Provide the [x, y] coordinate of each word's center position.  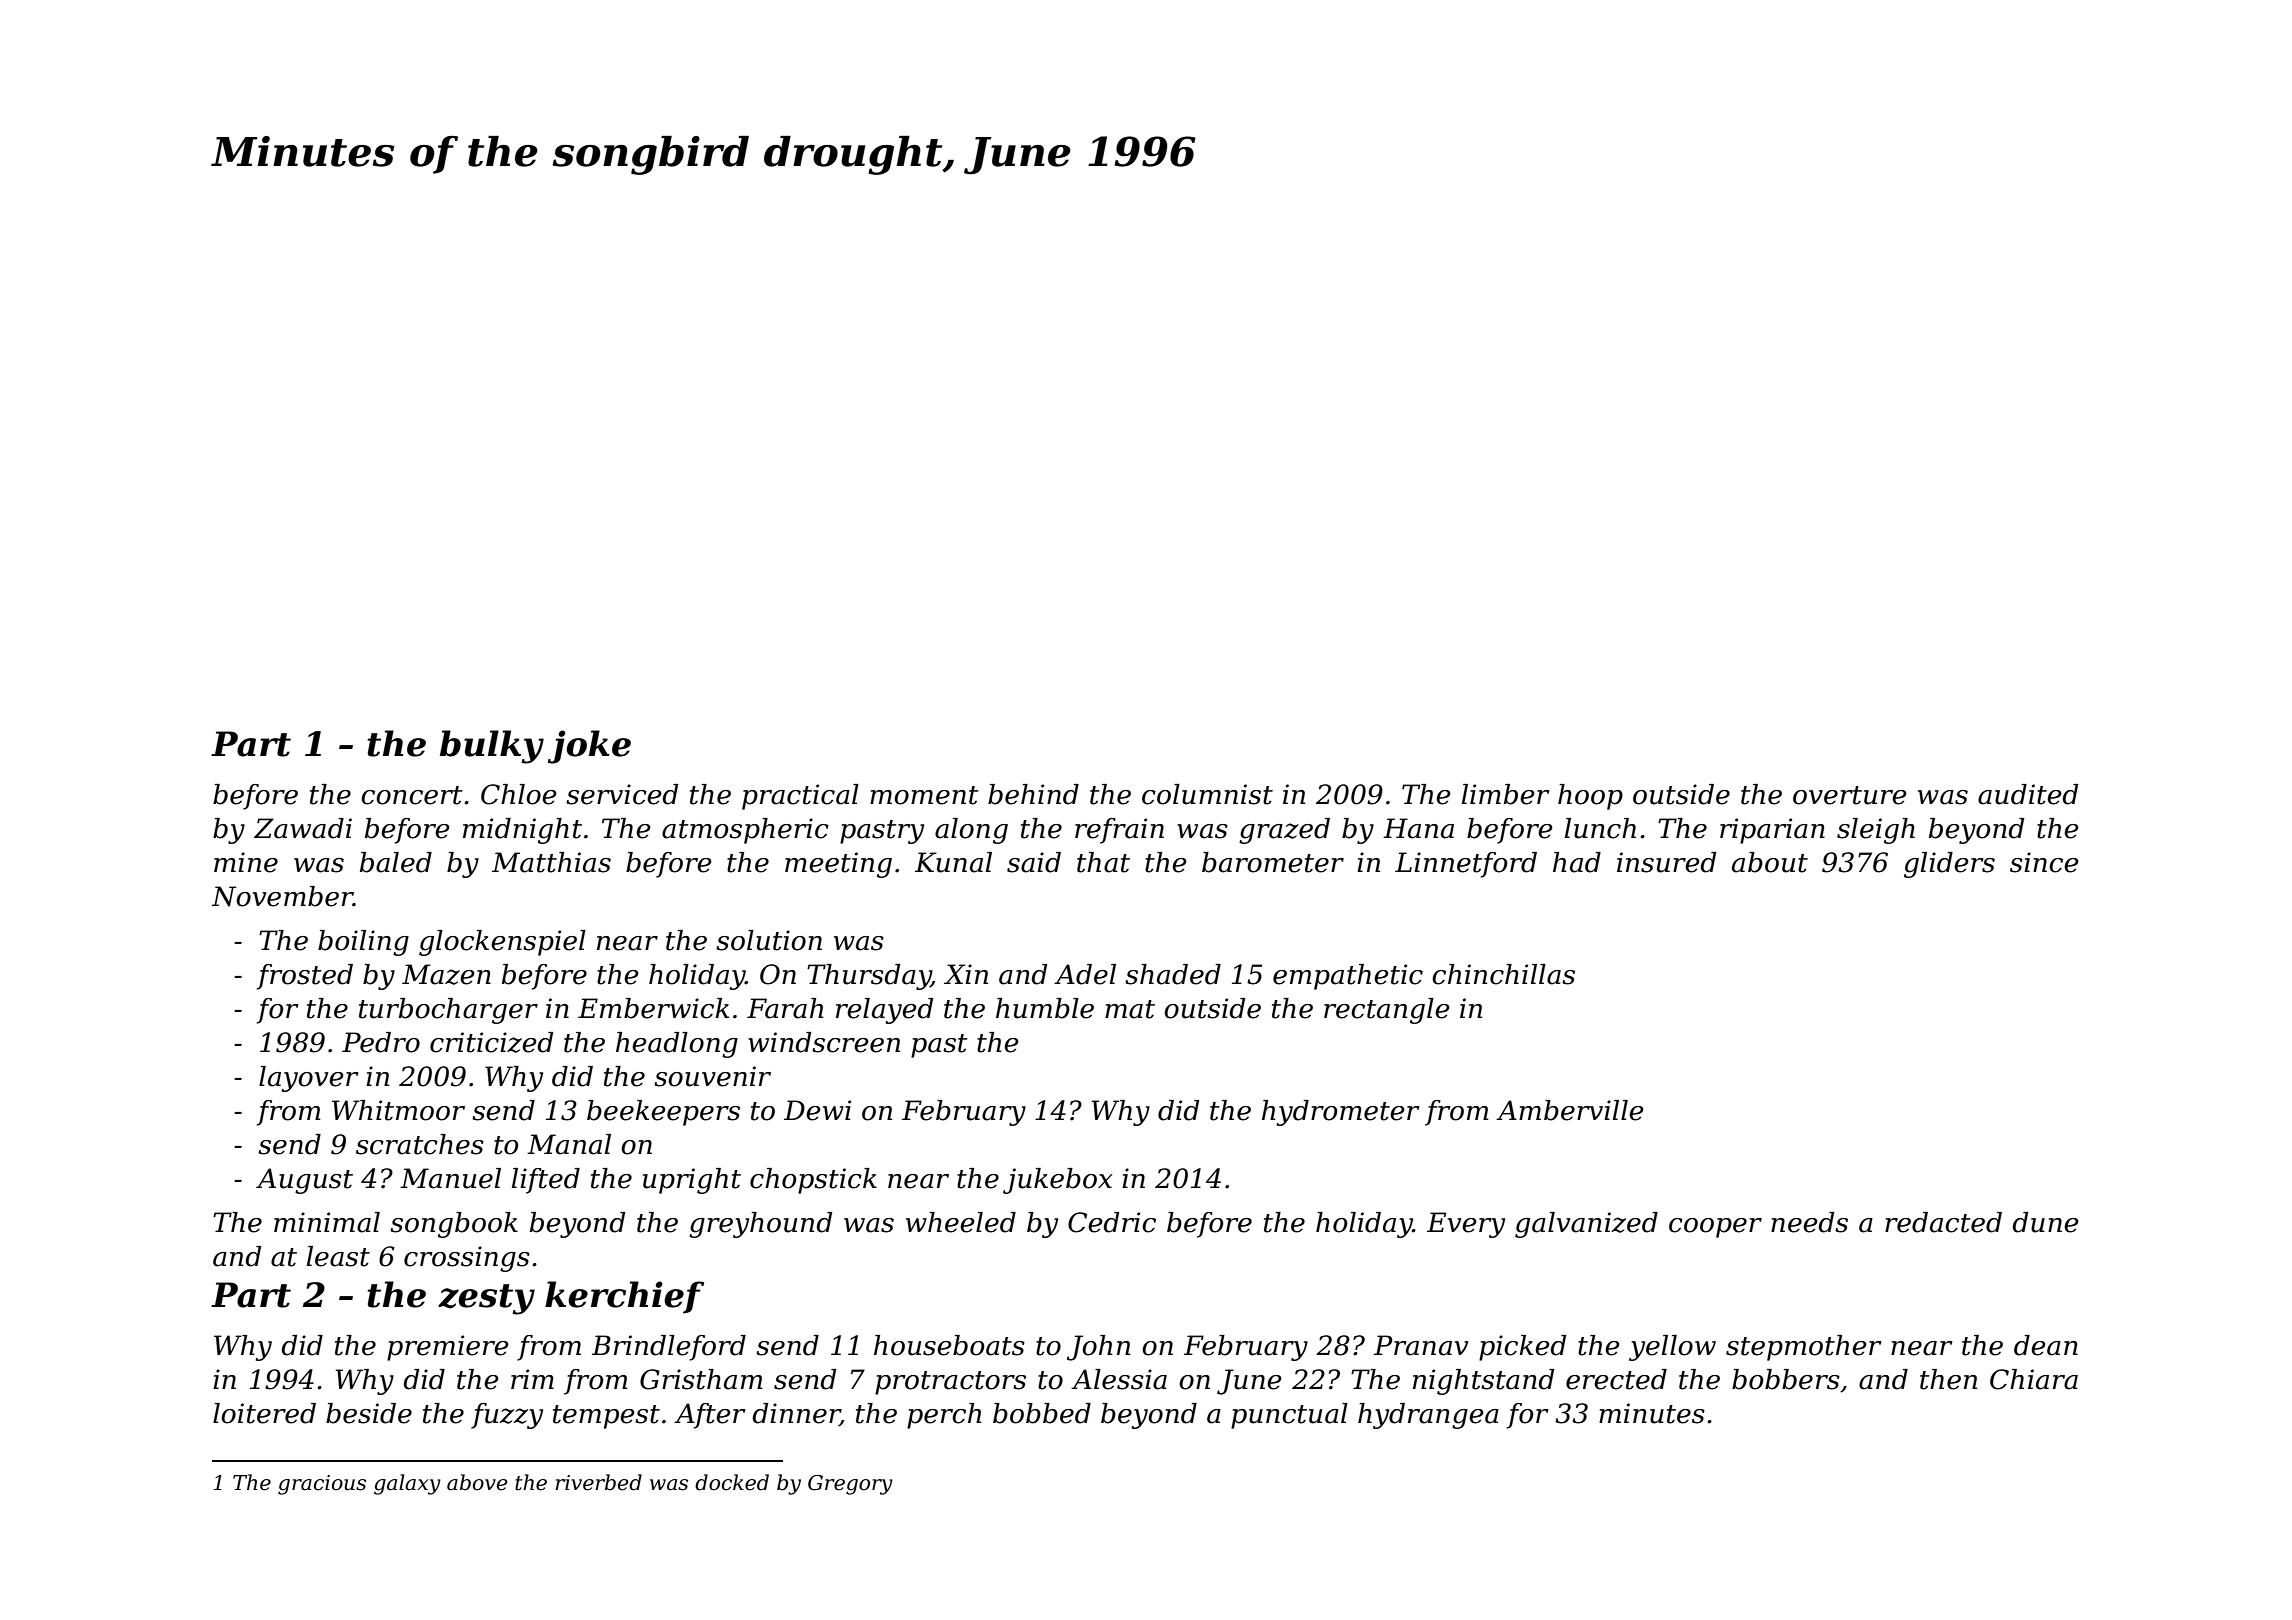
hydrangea [1428, 1416]
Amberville [1570, 1110]
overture [1850, 795]
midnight [522, 831]
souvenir [712, 1076]
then [1948, 1379]
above [477, 1482]
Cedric [1112, 1222]
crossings [467, 1259]
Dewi [817, 1110]
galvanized [1586, 1225]
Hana [1418, 828]
